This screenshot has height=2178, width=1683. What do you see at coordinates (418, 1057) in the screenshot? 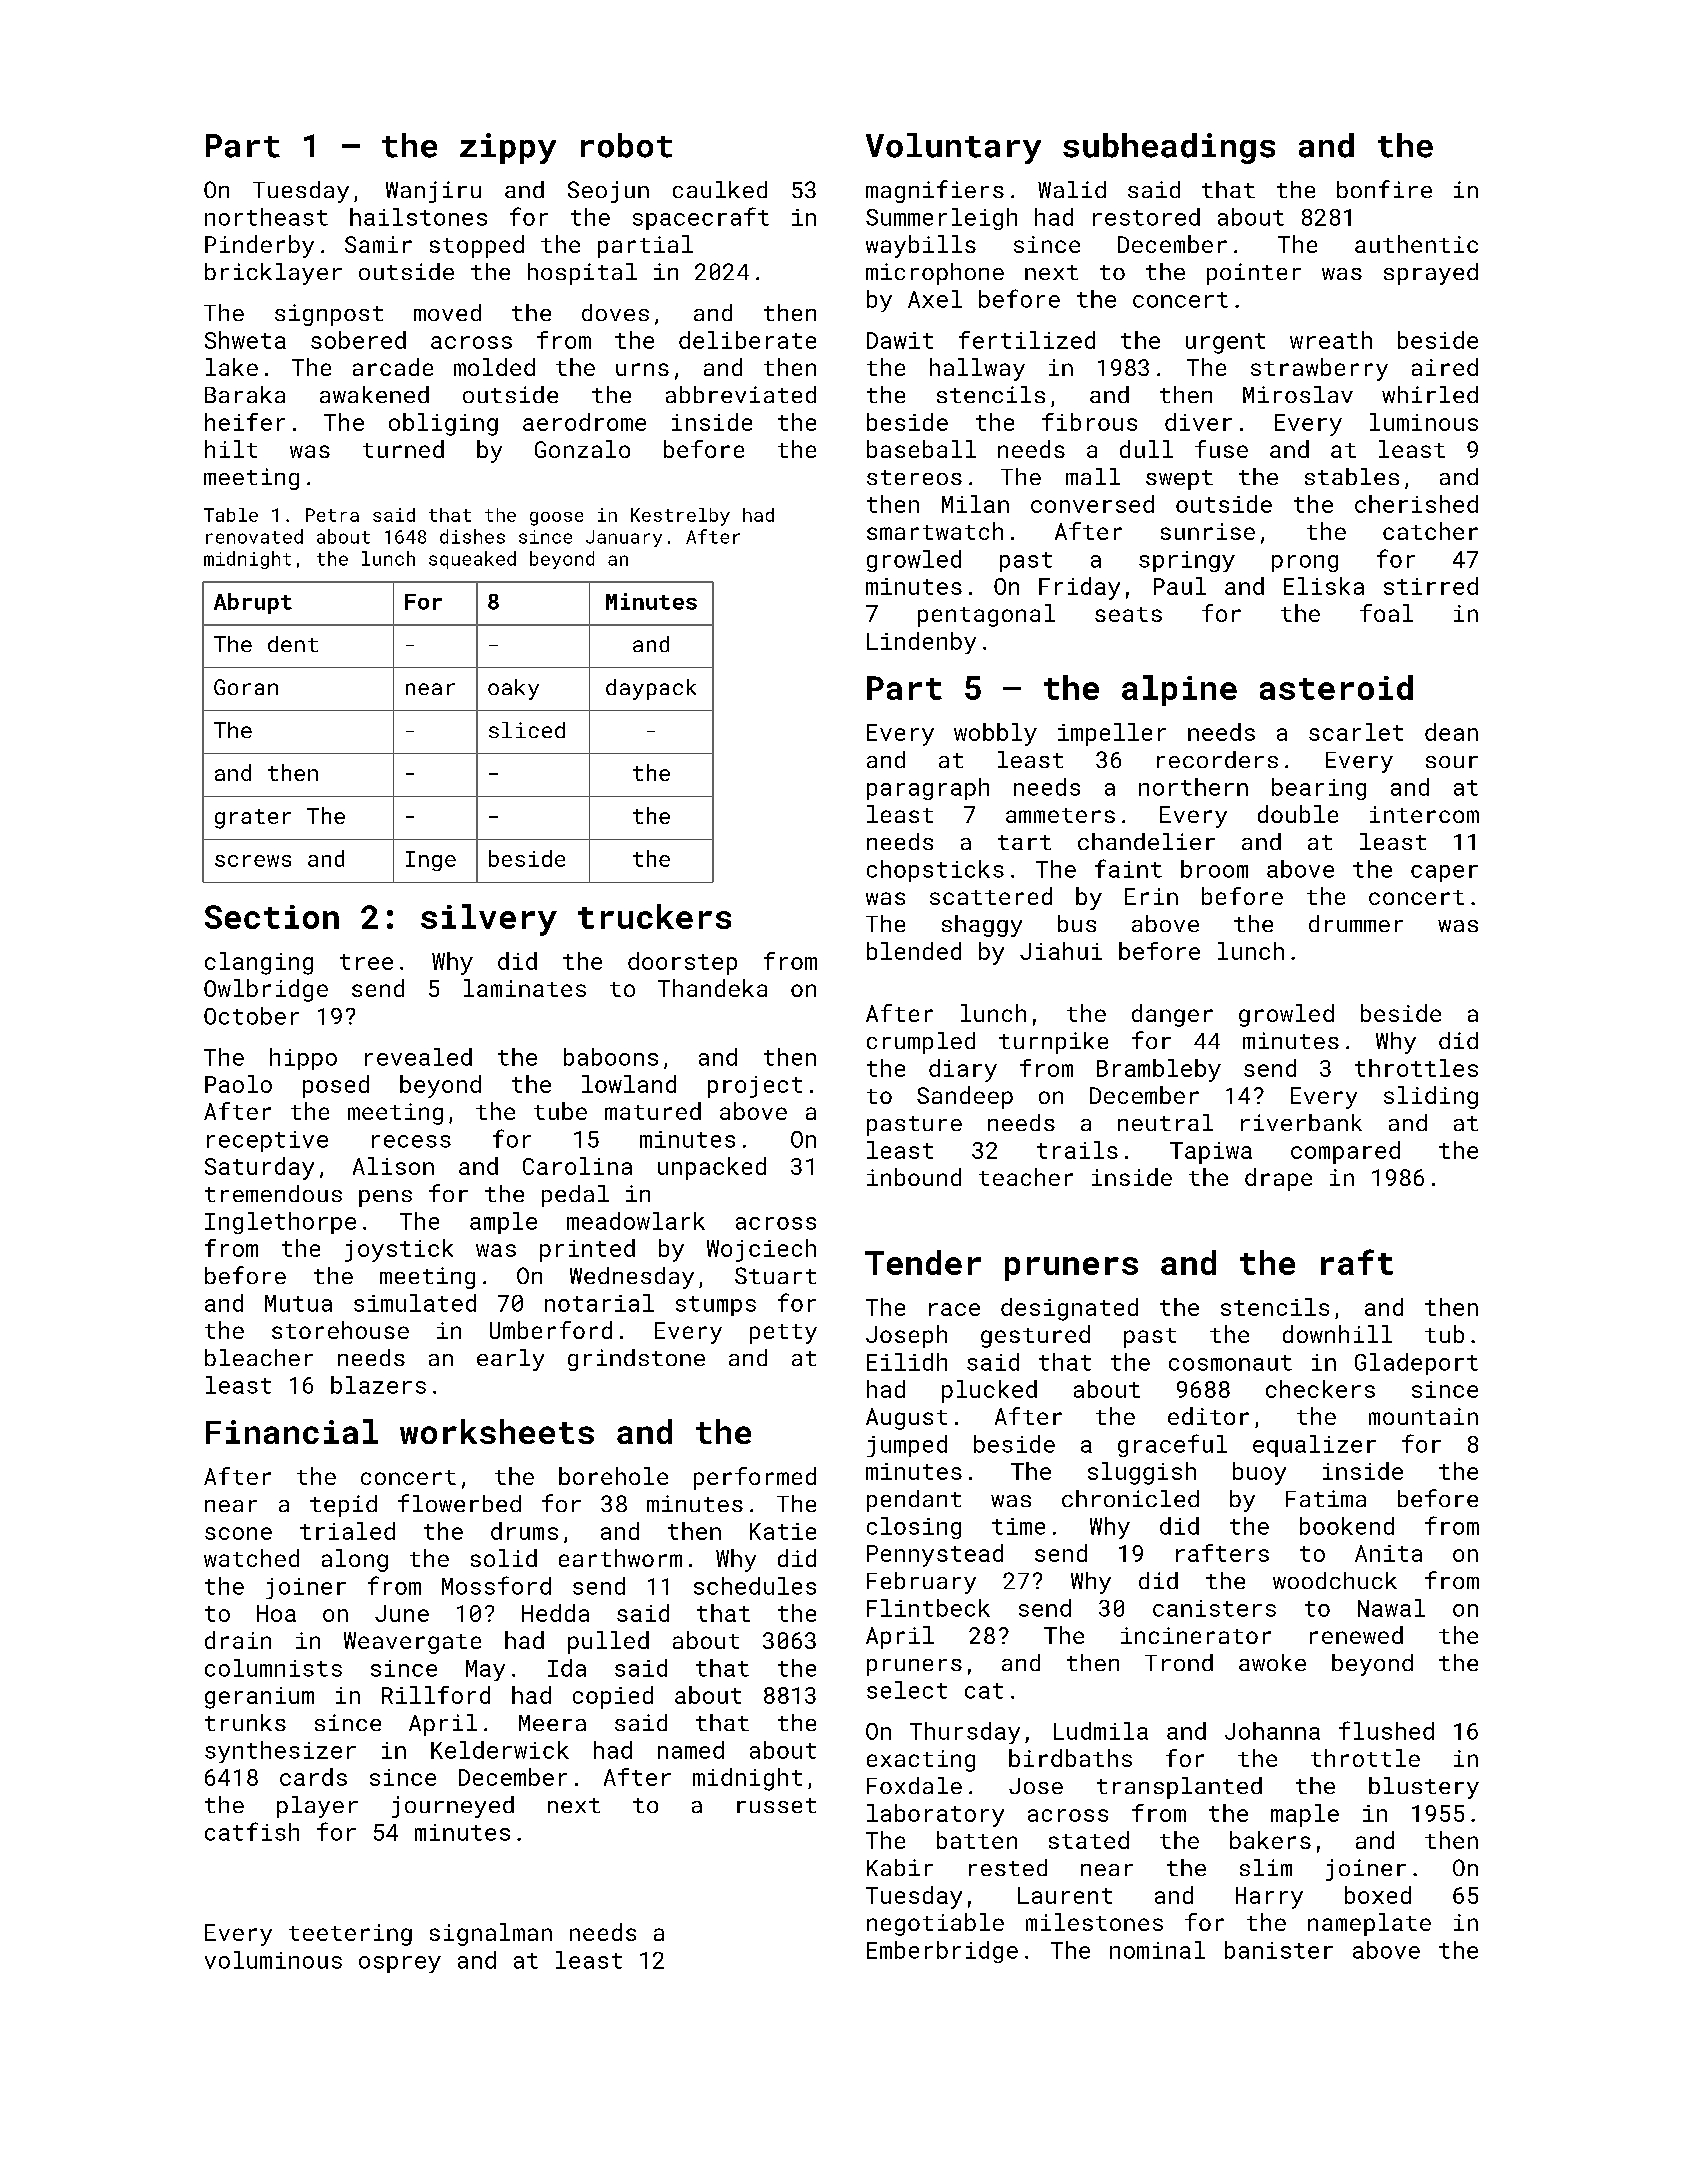
I see `revealed` at bounding box center [418, 1057].
